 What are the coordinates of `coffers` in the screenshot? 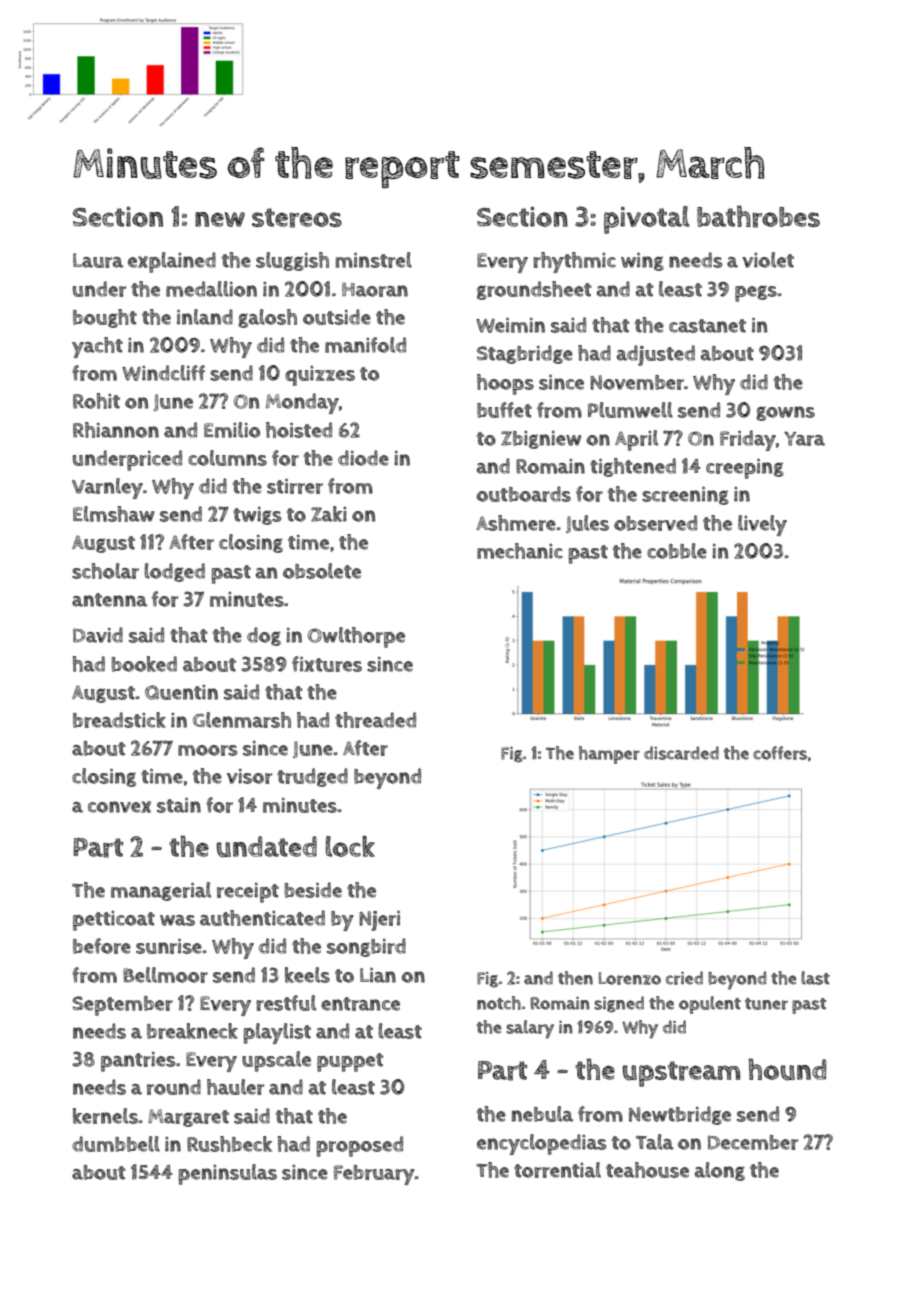 It's located at (780, 753).
